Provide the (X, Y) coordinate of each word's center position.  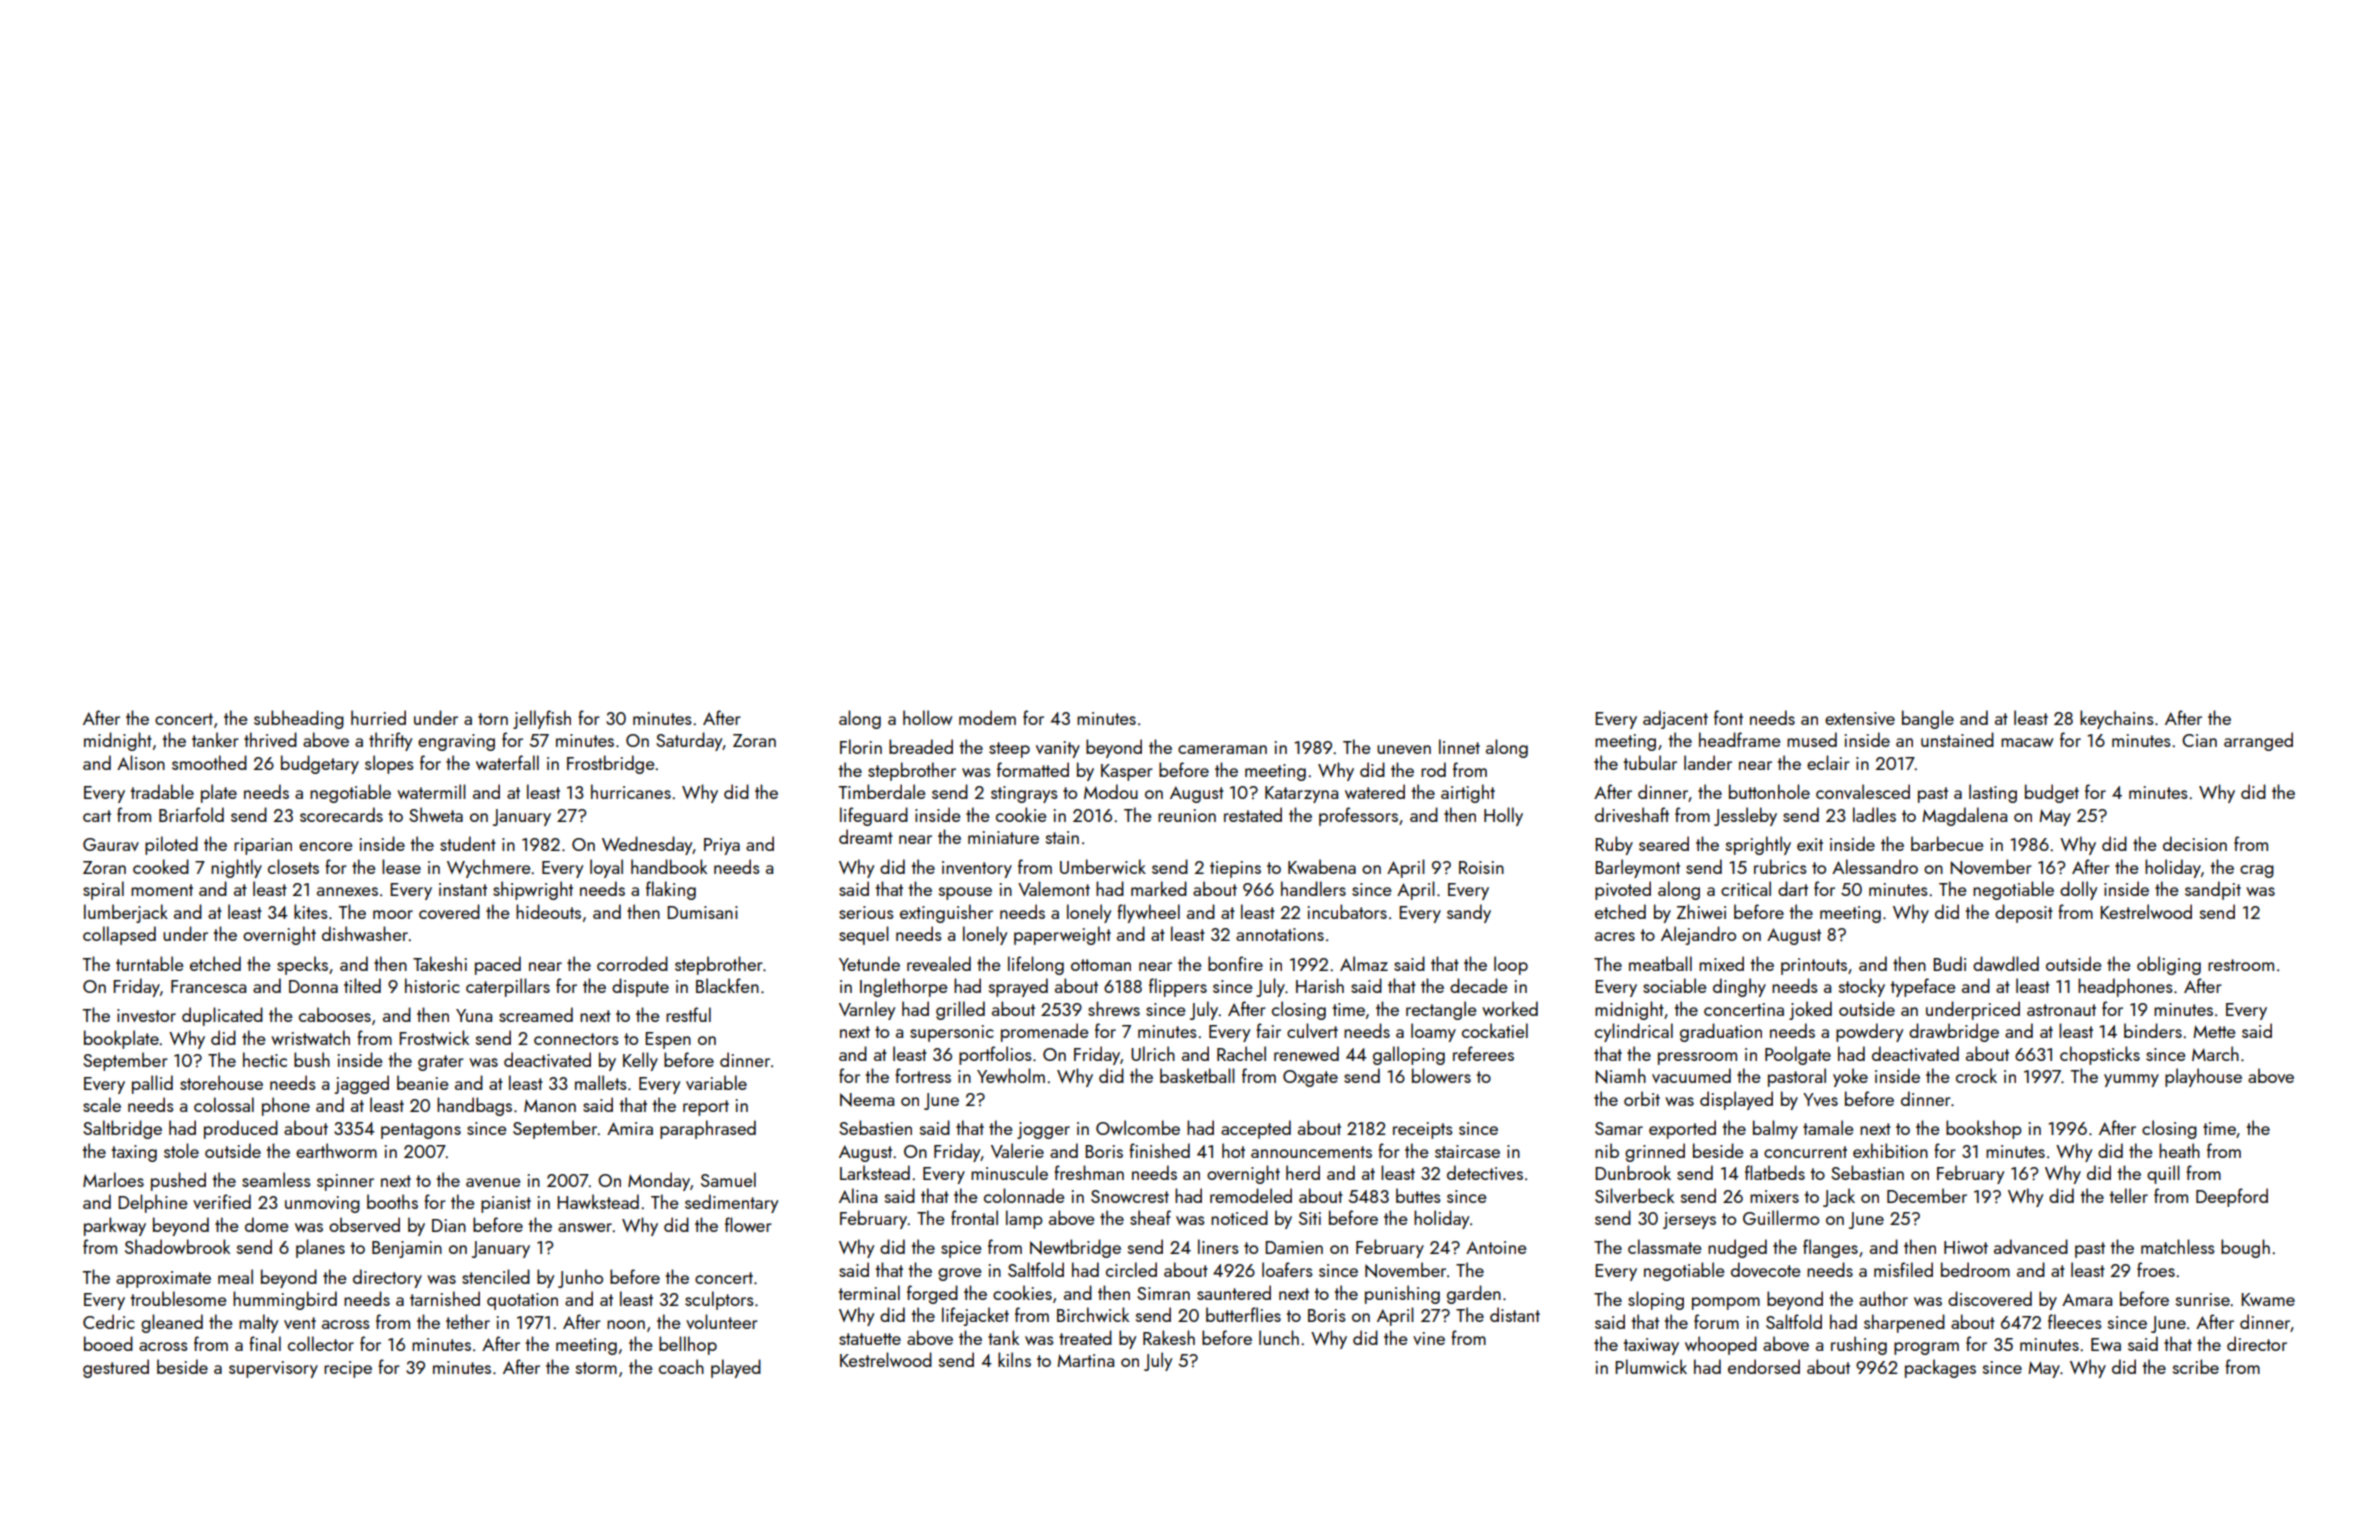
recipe (348, 1369)
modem (987, 717)
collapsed (119, 935)
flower (748, 1224)
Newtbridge (1075, 1248)
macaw (2027, 742)
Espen (668, 1040)
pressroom (1697, 1058)
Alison (141, 762)
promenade (1045, 1032)
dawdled (2006, 963)
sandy (1469, 913)
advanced (2031, 1246)
